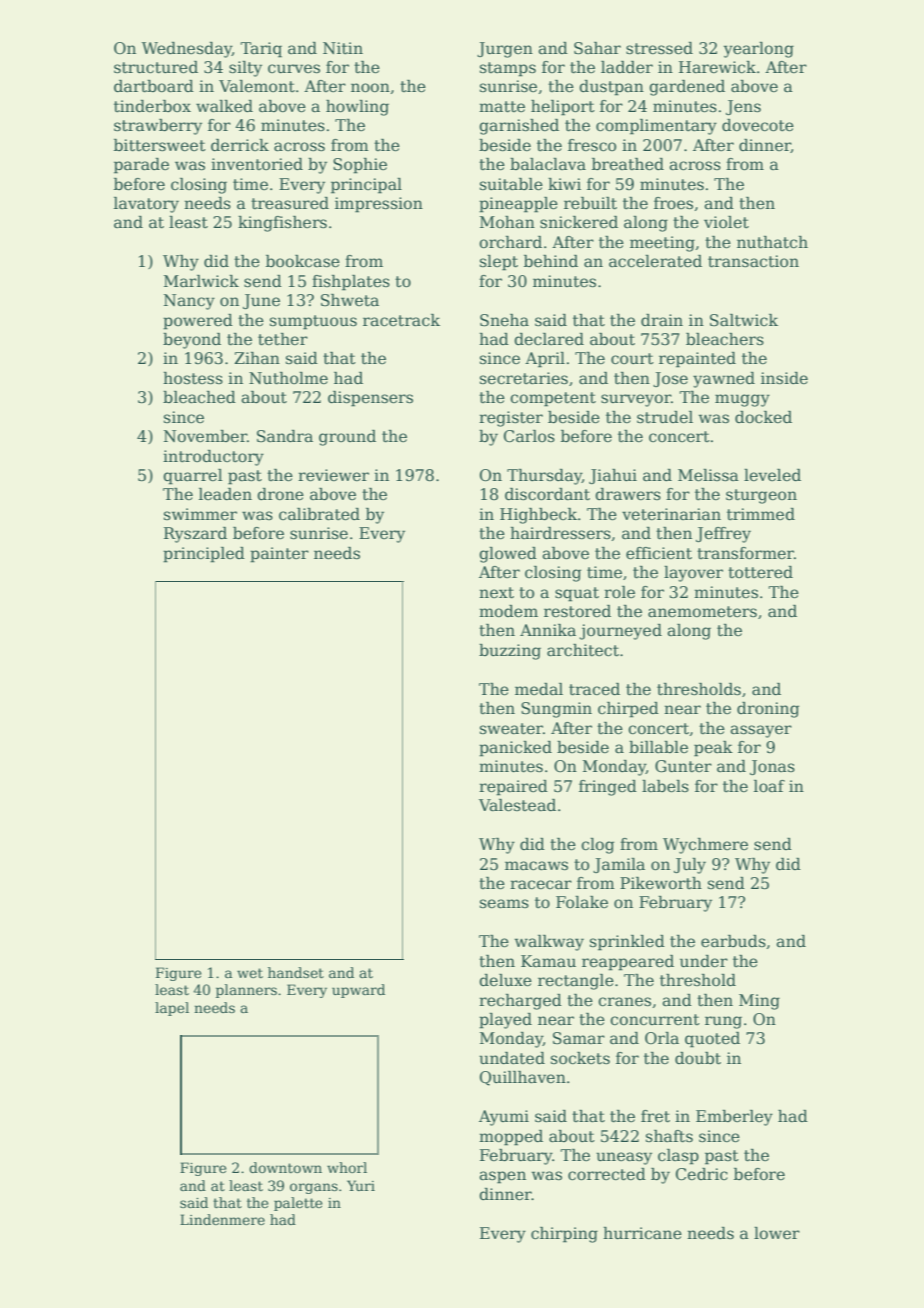 This screenshot has width=924, height=1308. I want to click on Sahar, so click(597, 48).
